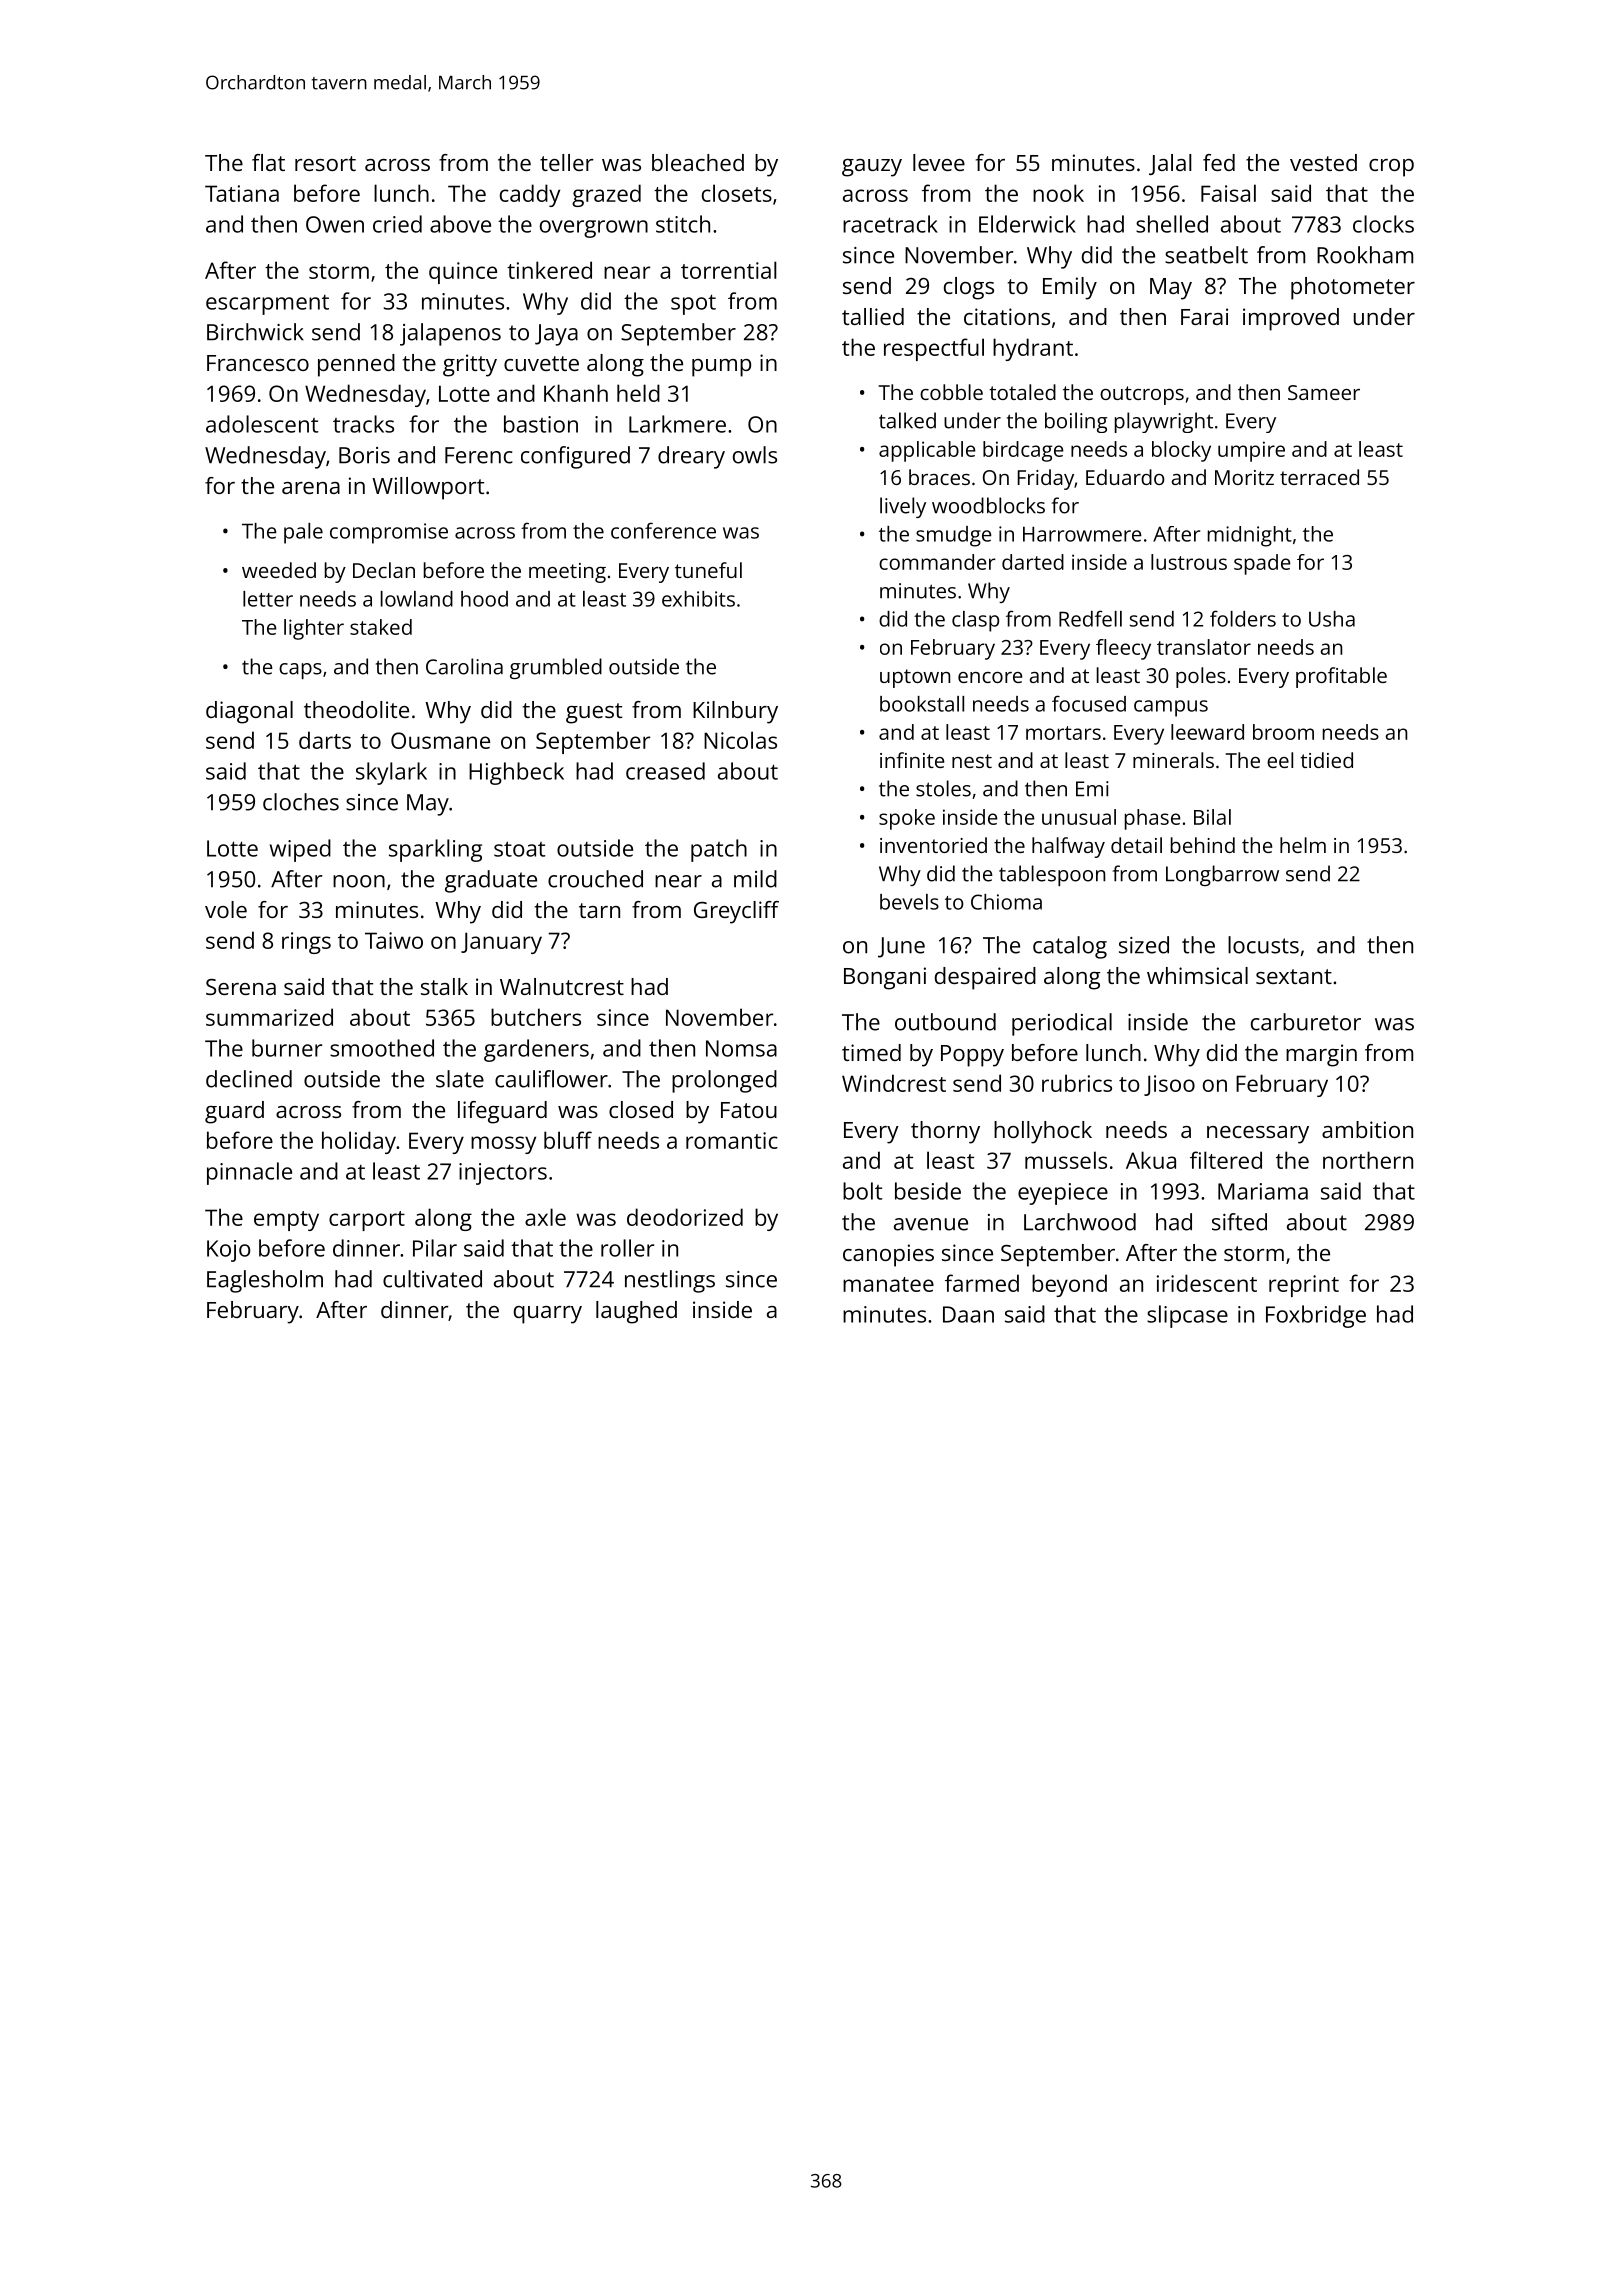 Image resolution: width=1620 pixels, height=2292 pixels. What do you see at coordinates (755, 455) in the page?
I see `owls` at bounding box center [755, 455].
